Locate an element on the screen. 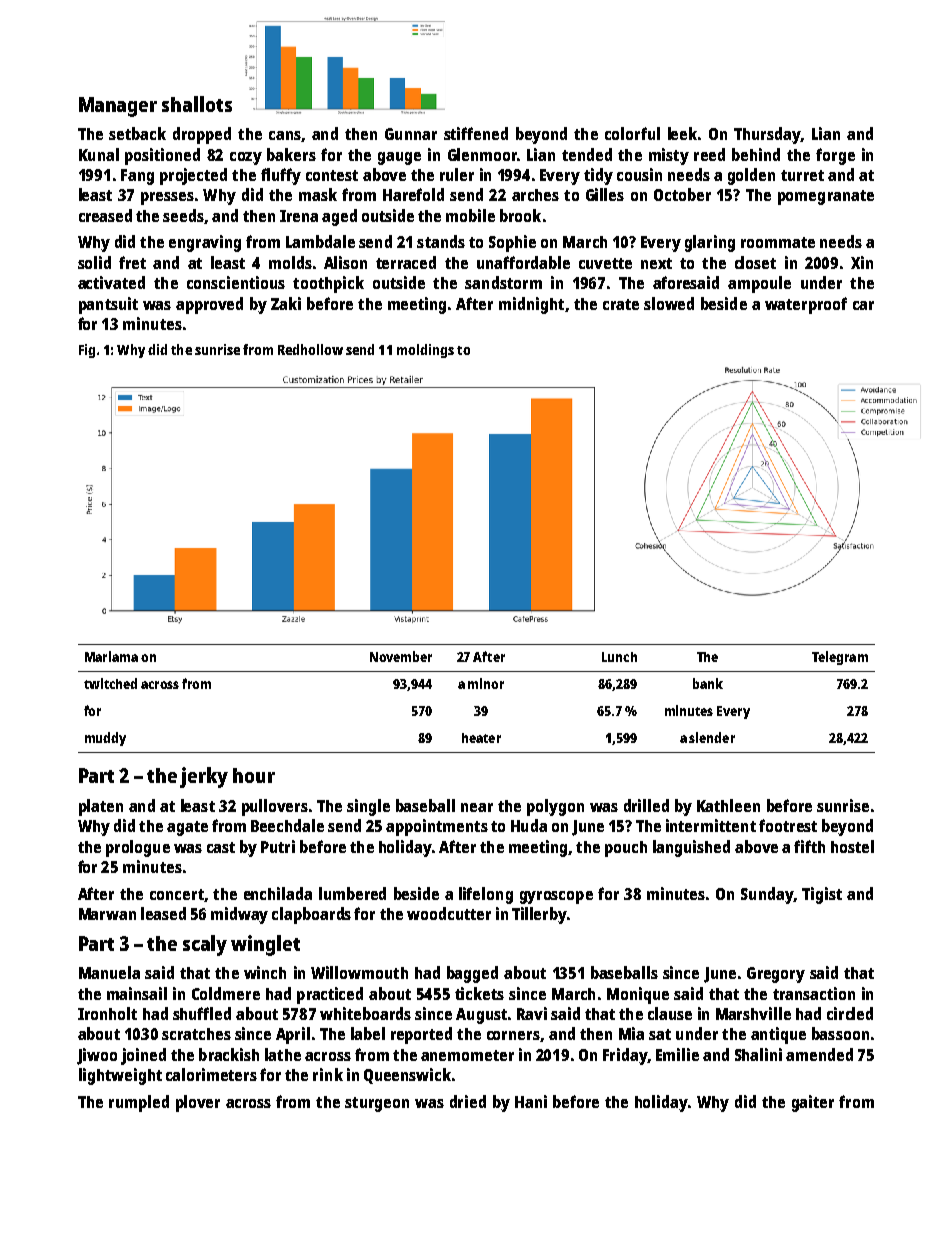 The height and width of the screenshot is (1233, 952). Telegram is located at coordinates (840, 658).
